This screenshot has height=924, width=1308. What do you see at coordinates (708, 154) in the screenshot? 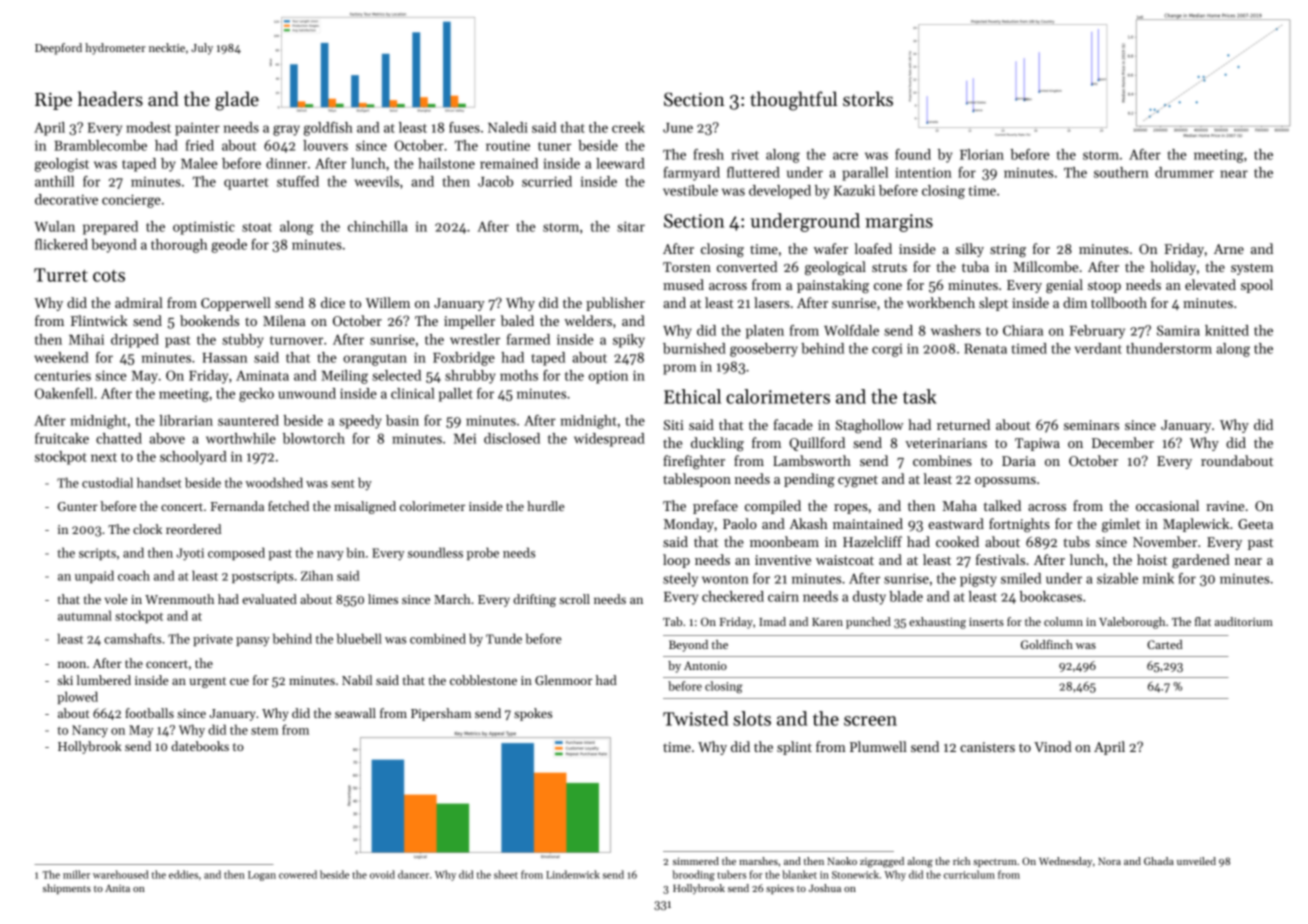
I see `fresh` at bounding box center [708, 154].
